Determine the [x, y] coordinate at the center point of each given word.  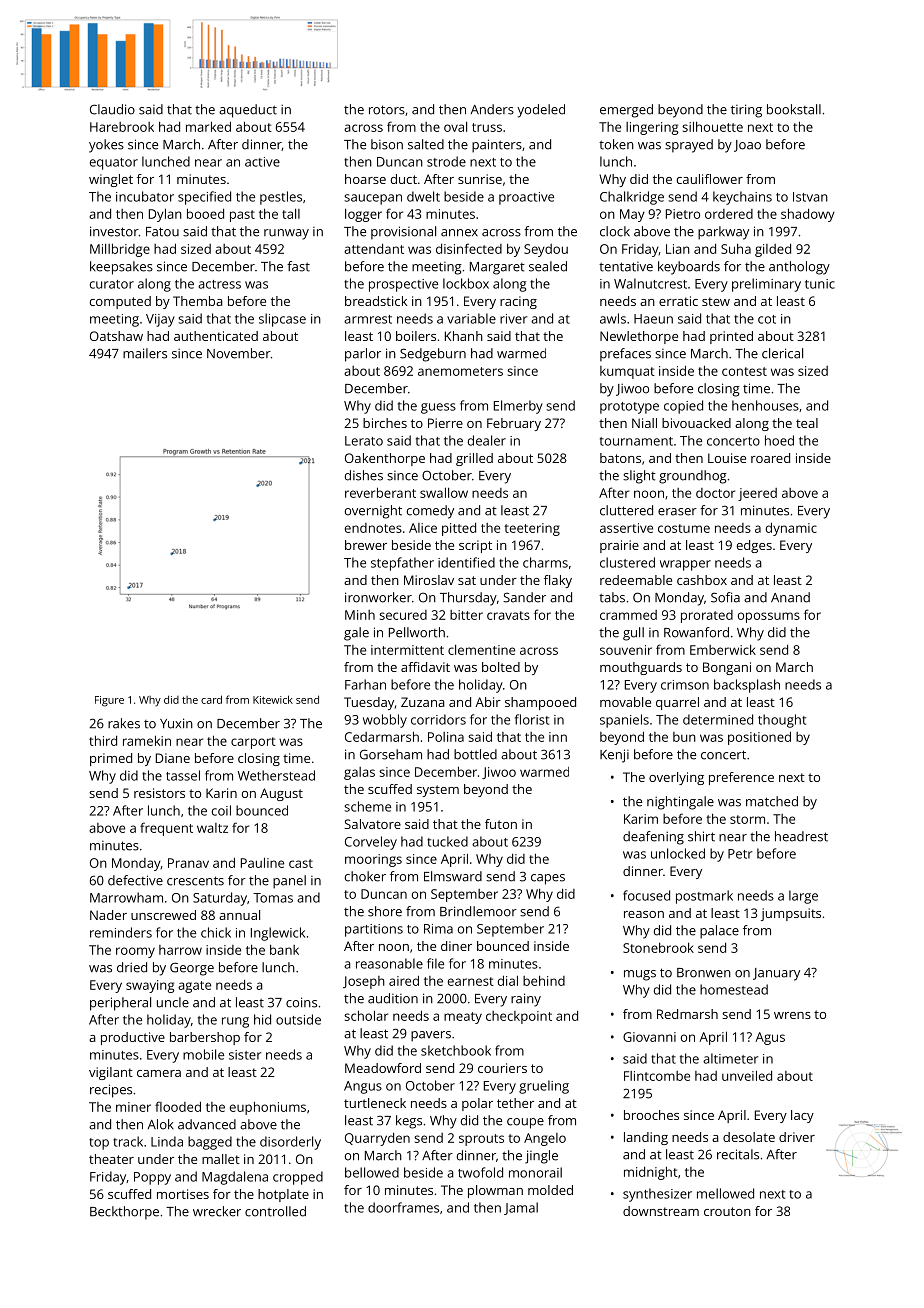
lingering [652, 128]
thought [782, 721]
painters [497, 146]
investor [114, 231]
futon [501, 824]
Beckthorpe [124, 1213]
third [103, 740]
